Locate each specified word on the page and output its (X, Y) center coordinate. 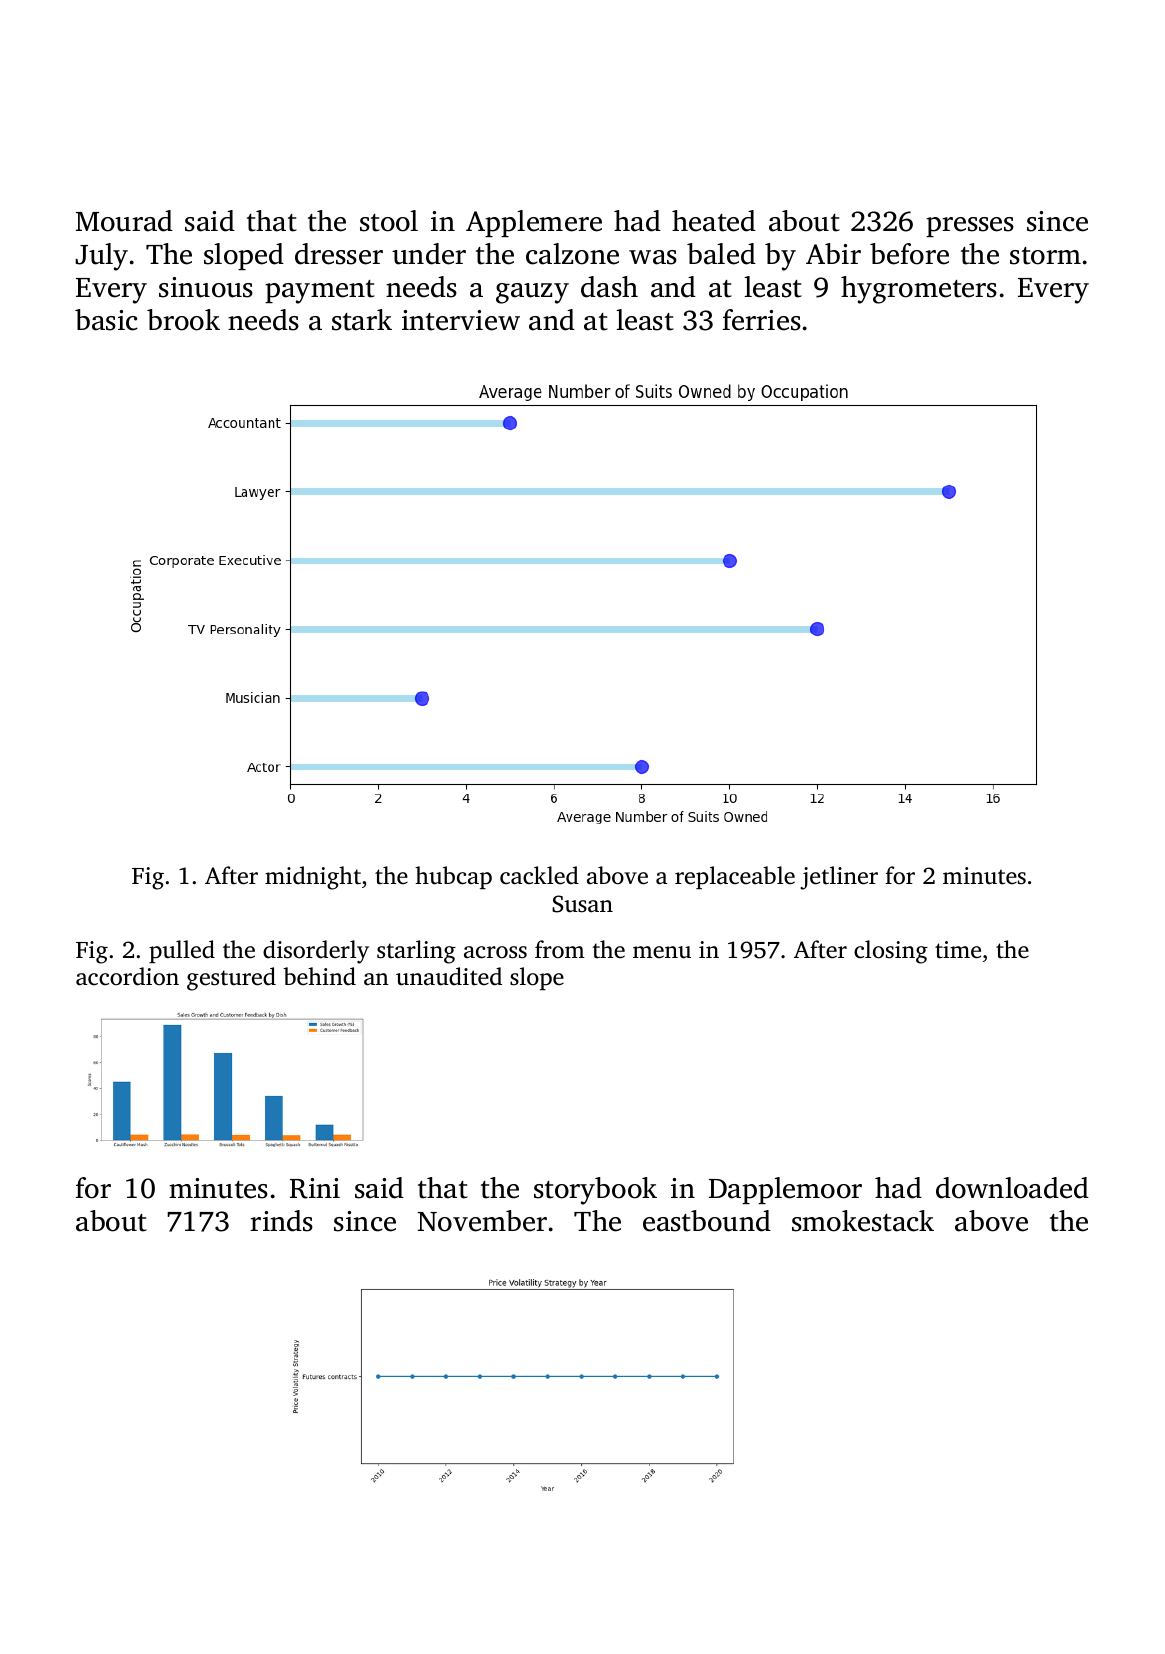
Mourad (124, 221)
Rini (315, 1188)
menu (662, 952)
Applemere (534, 223)
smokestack (863, 1221)
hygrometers (919, 290)
